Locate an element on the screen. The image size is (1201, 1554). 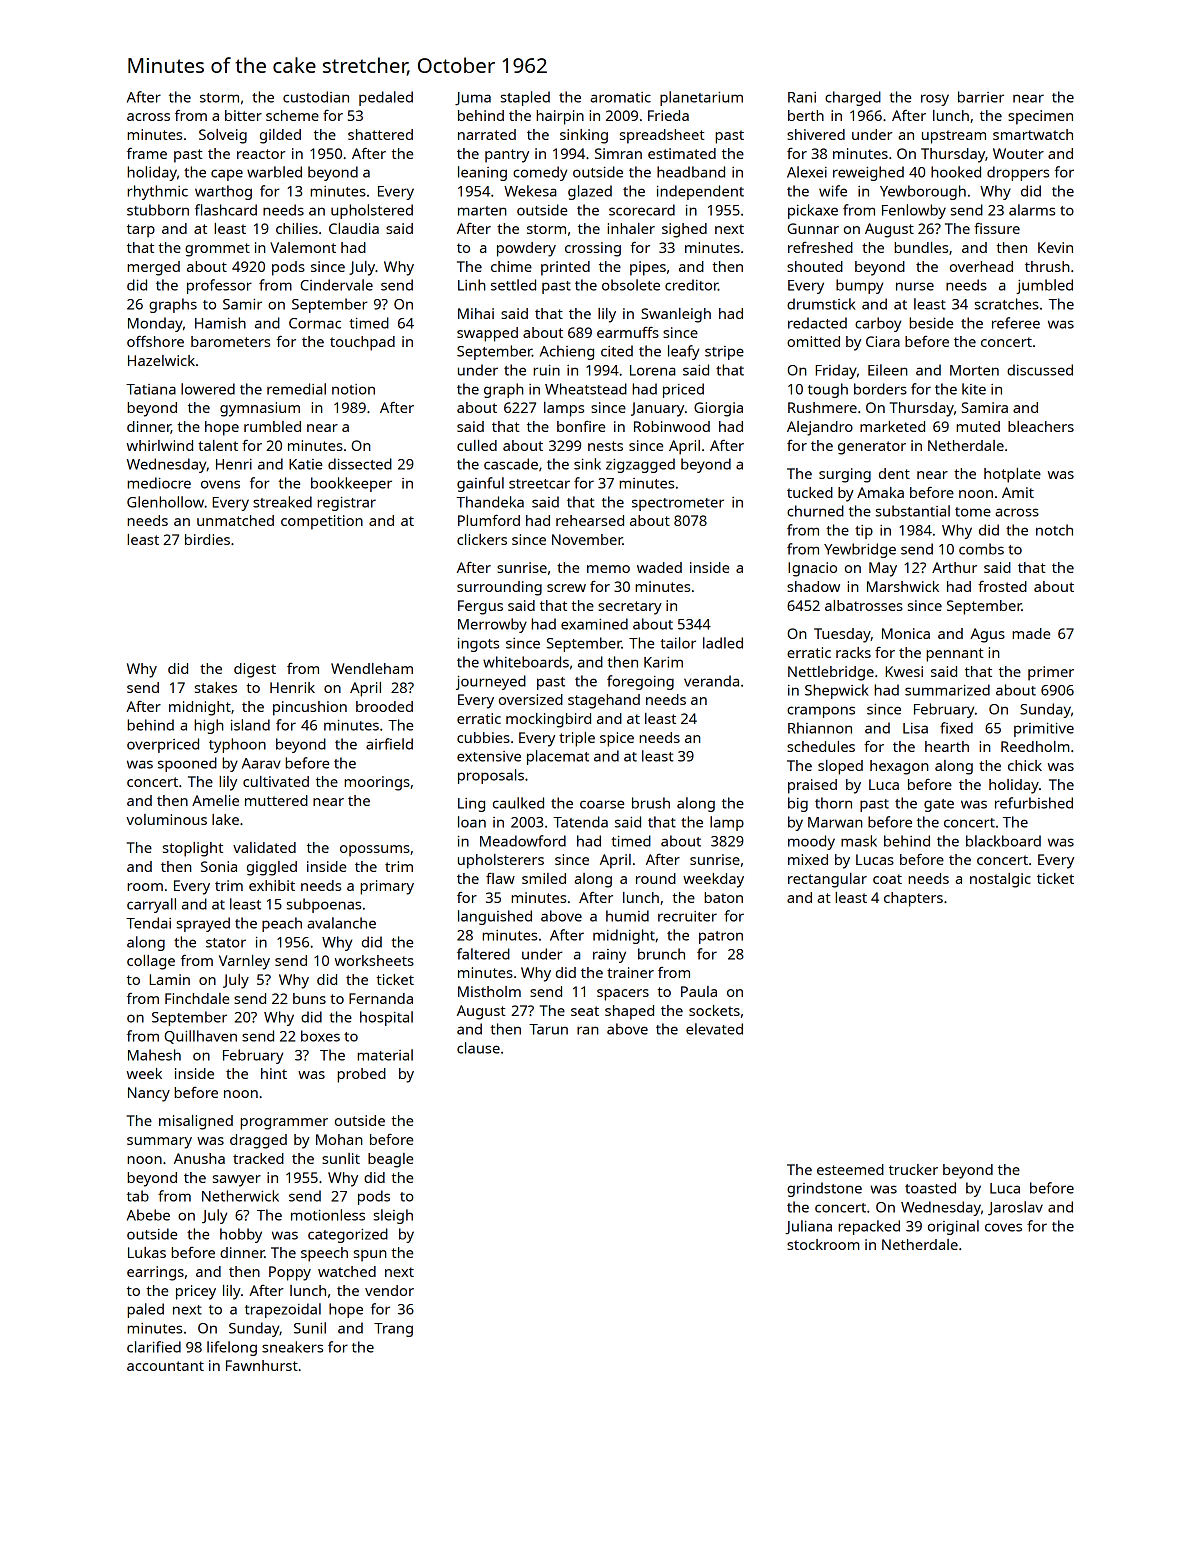
Fernanda is located at coordinates (381, 998).
